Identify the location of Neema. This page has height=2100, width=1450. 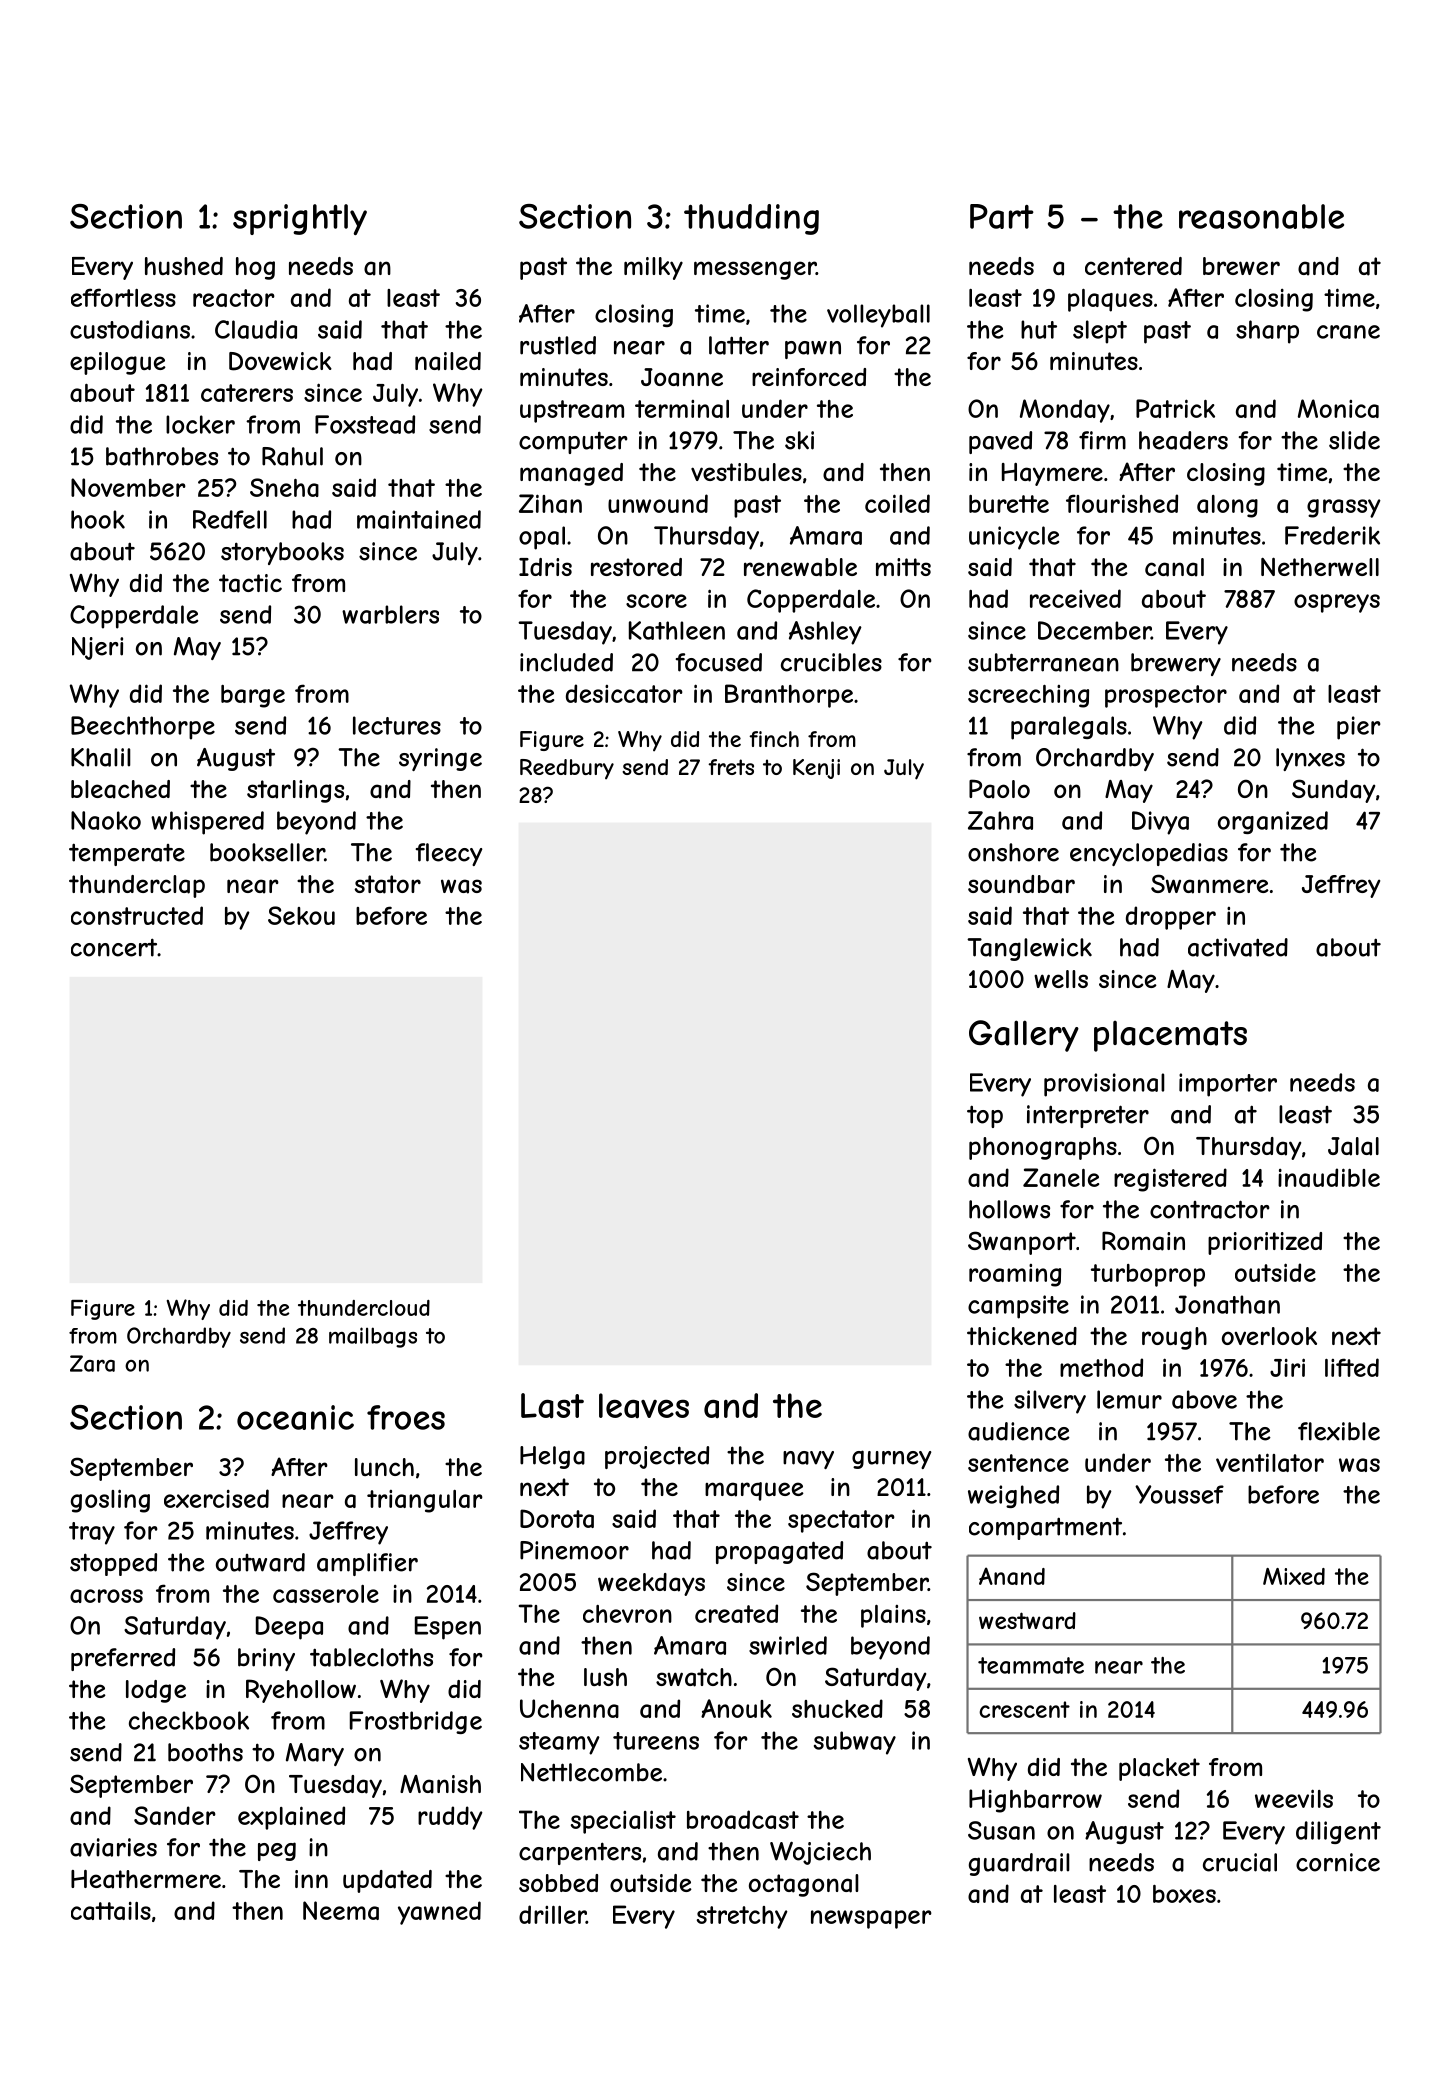
(341, 1910).
